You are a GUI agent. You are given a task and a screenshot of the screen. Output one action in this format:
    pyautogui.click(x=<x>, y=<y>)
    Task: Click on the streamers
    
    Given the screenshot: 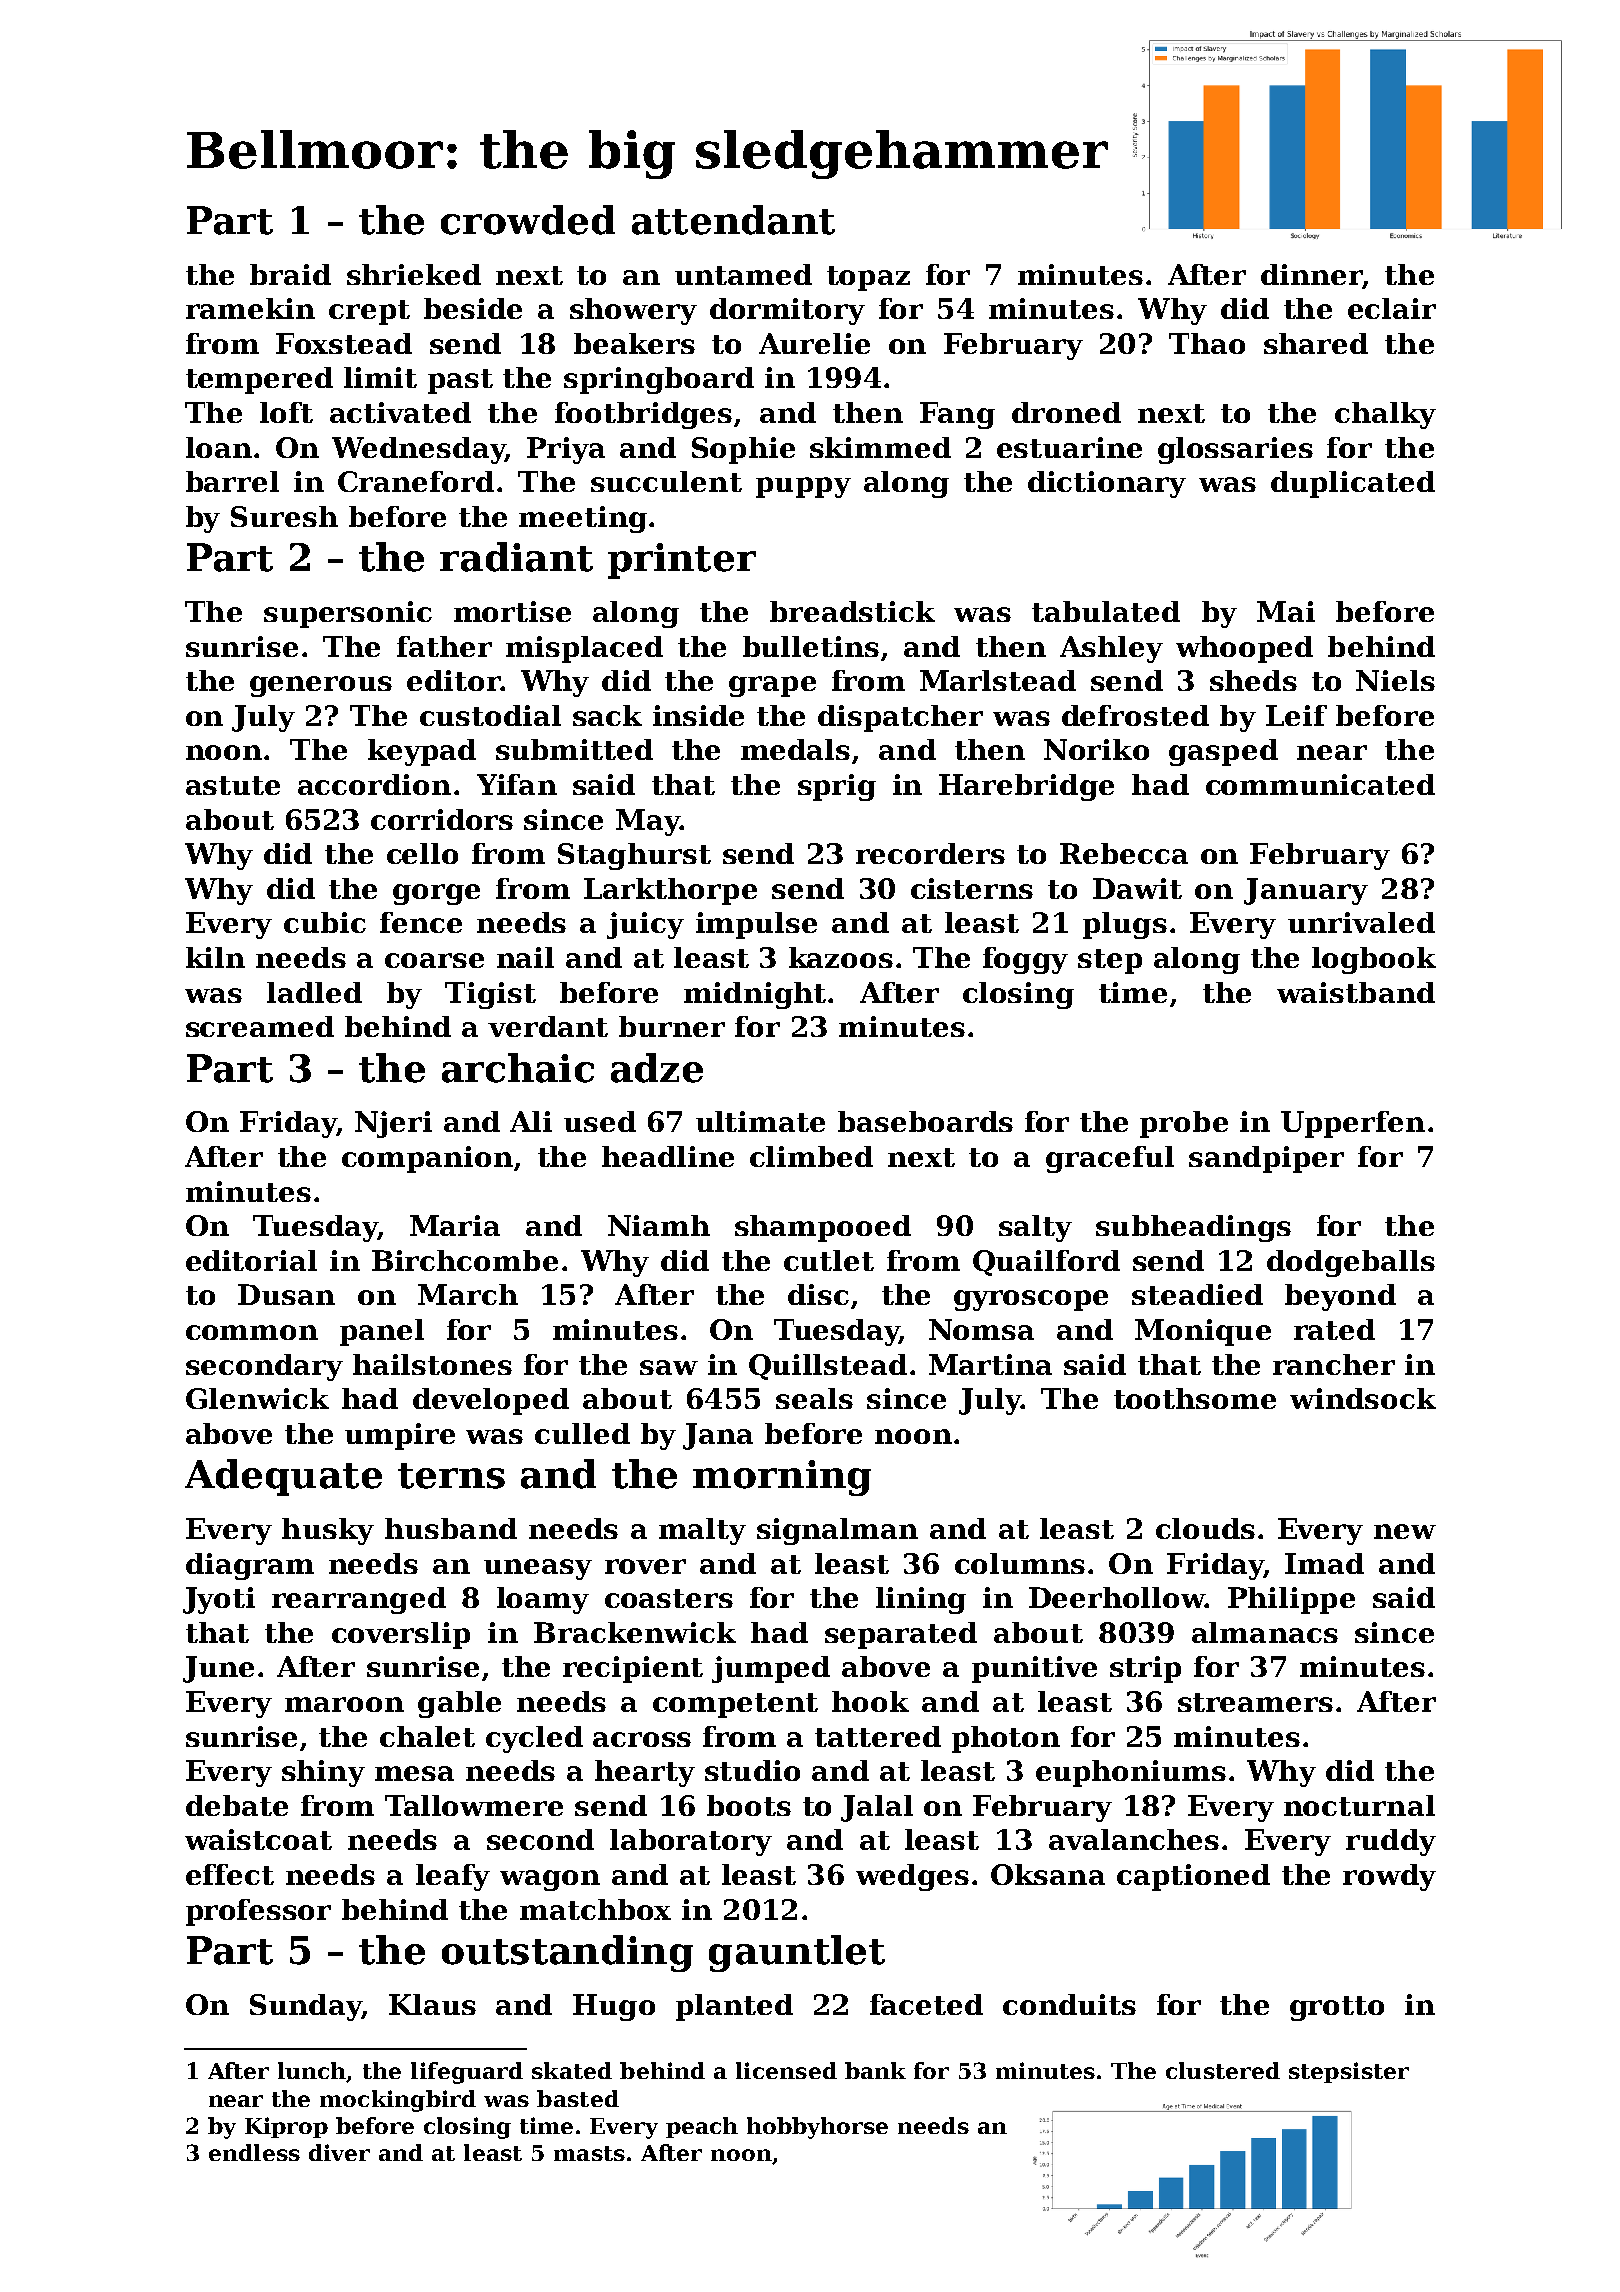 What is the action you would take?
    pyautogui.click(x=1255, y=1702)
